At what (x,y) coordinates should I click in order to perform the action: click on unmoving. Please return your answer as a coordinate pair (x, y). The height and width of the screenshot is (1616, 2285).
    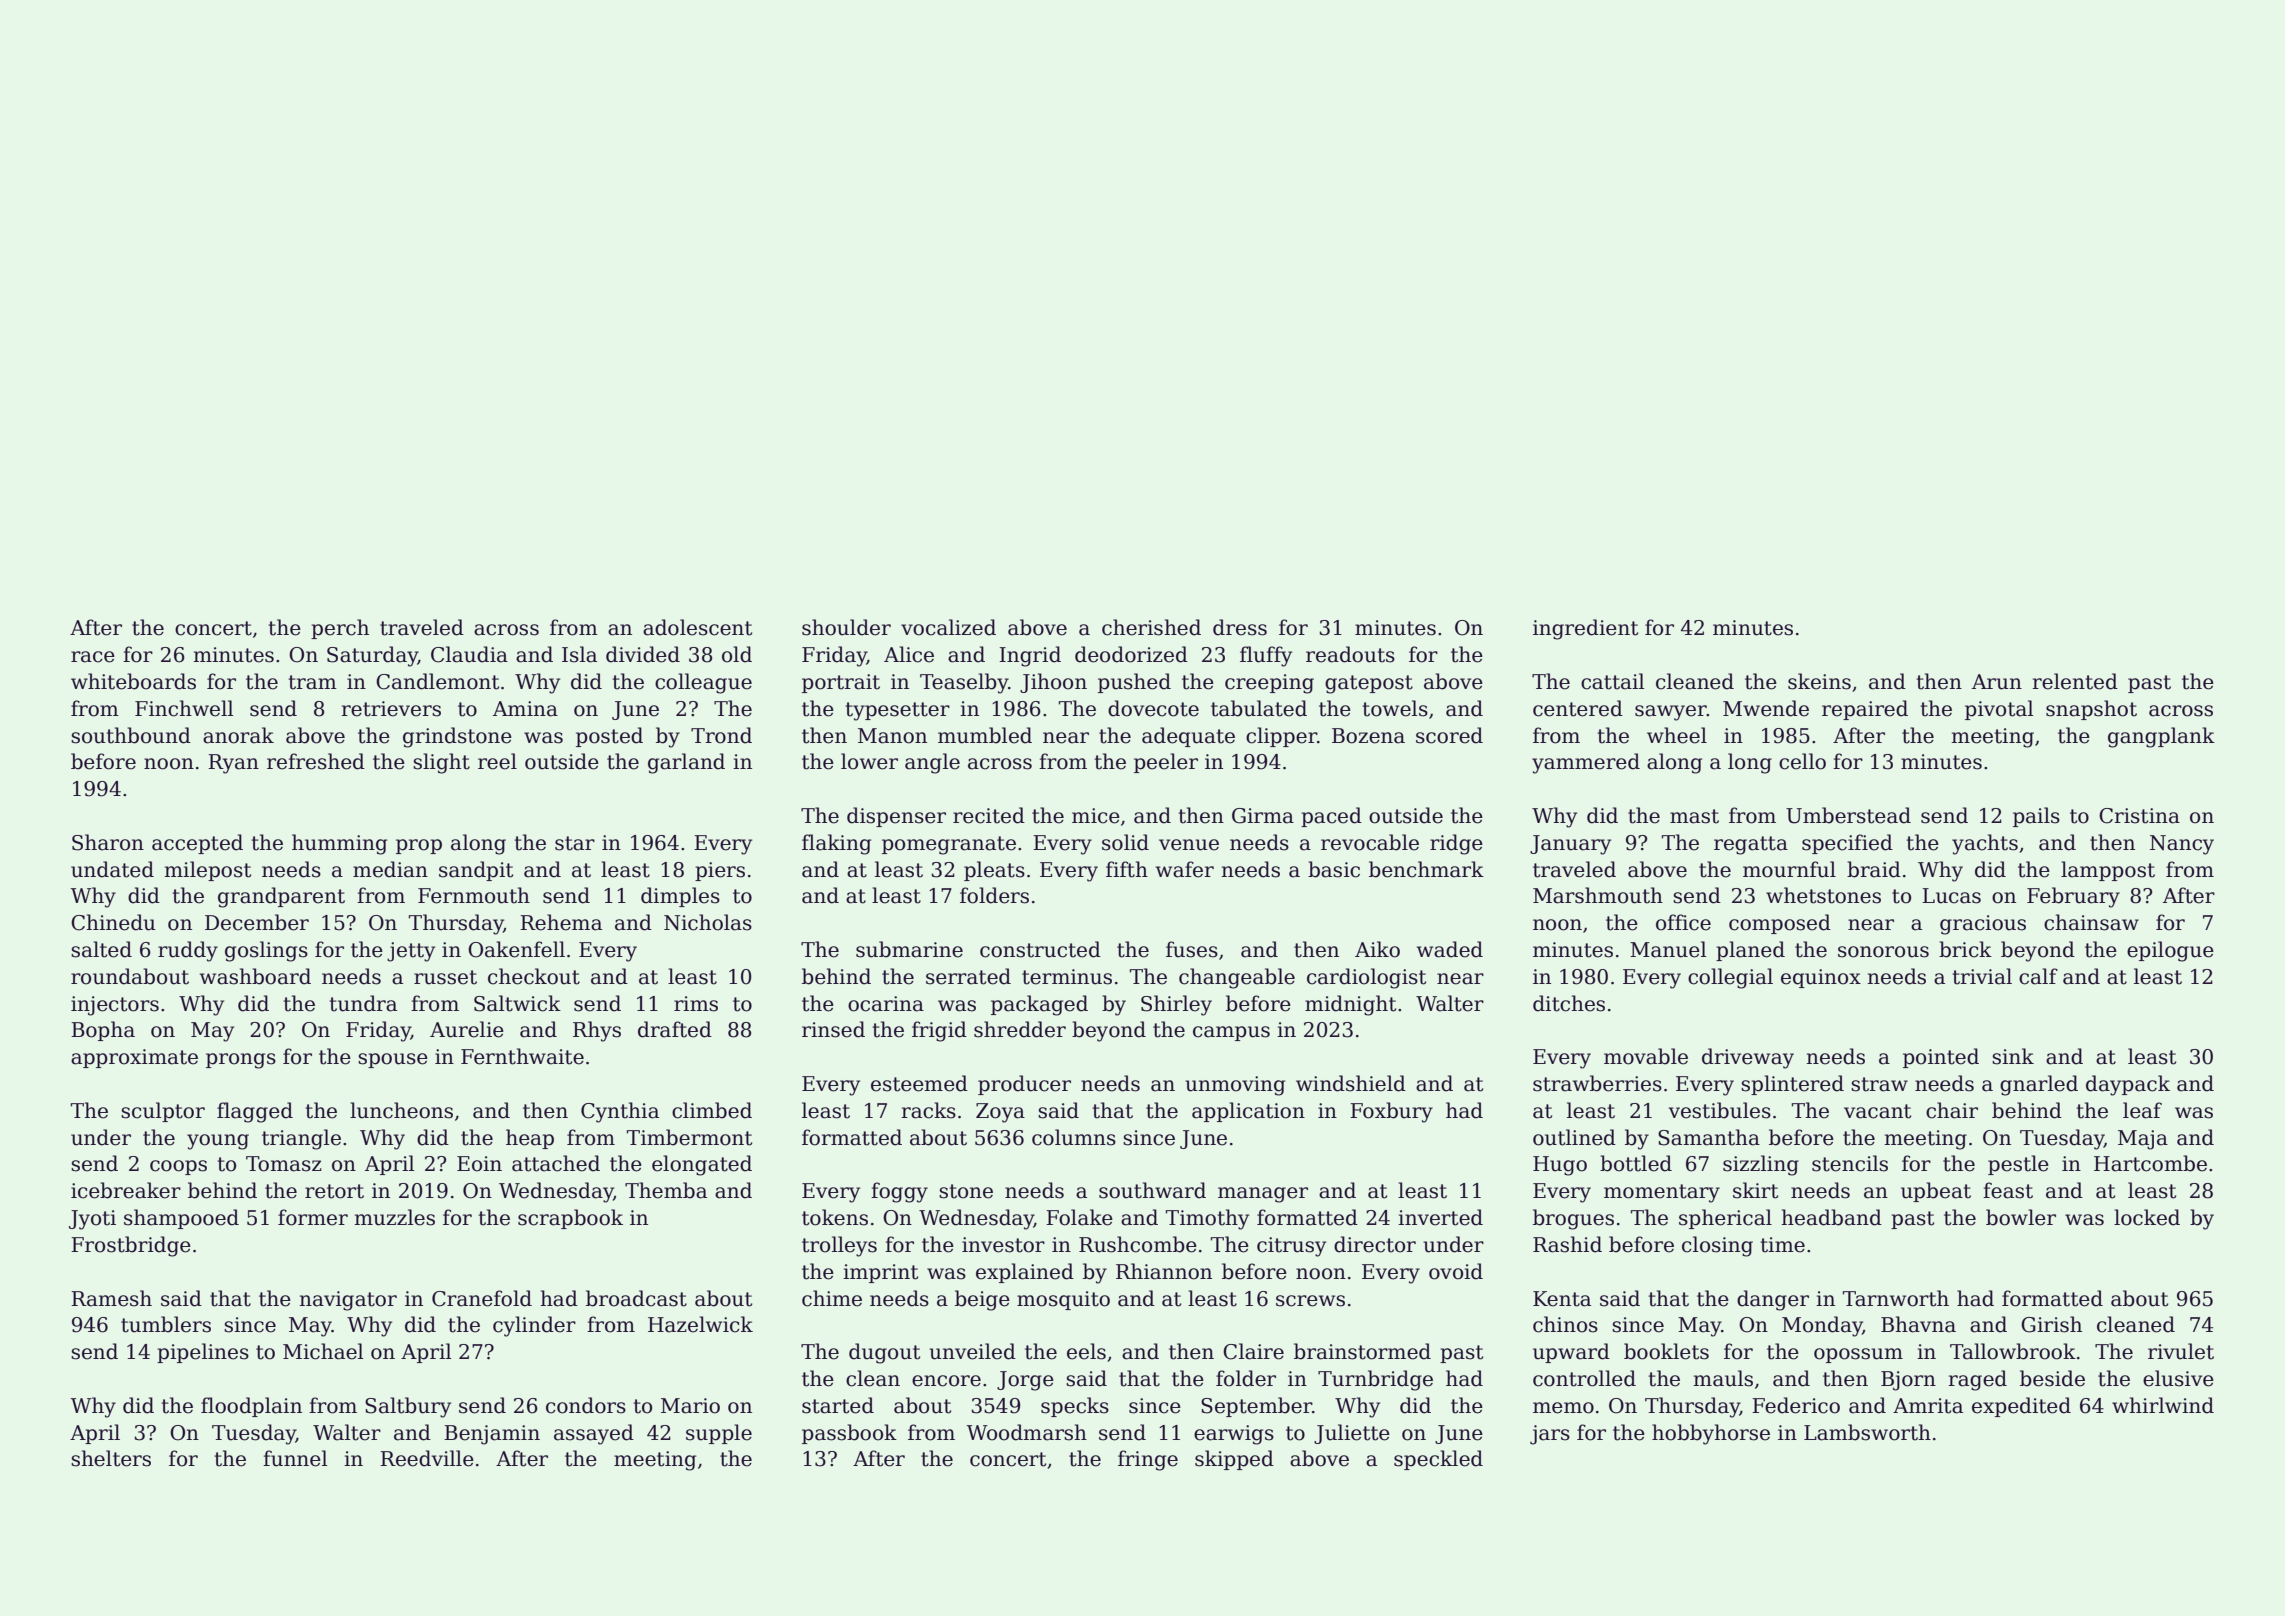
    Looking at the image, I should click on (1235, 1086).
